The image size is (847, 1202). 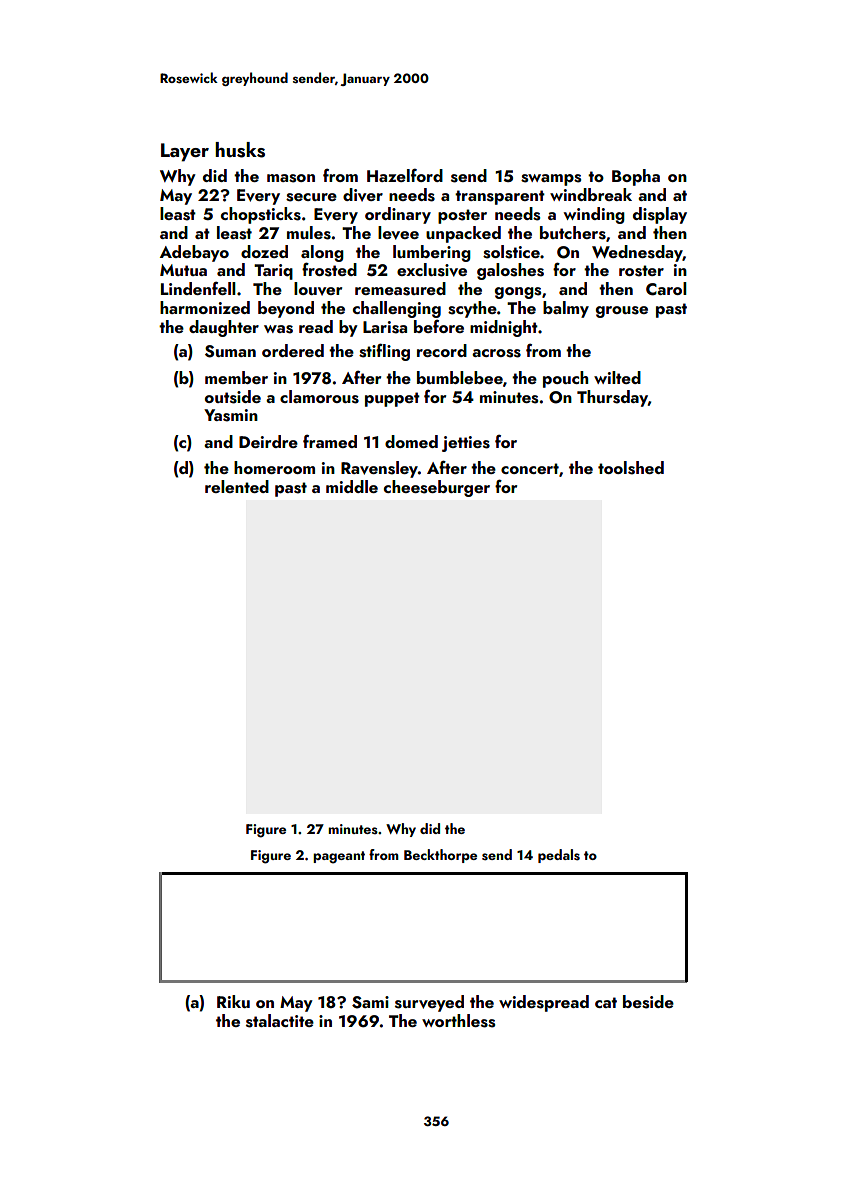 What do you see at coordinates (429, 1003) in the page?
I see `surveyed` at bounding box center [429, 1003].
